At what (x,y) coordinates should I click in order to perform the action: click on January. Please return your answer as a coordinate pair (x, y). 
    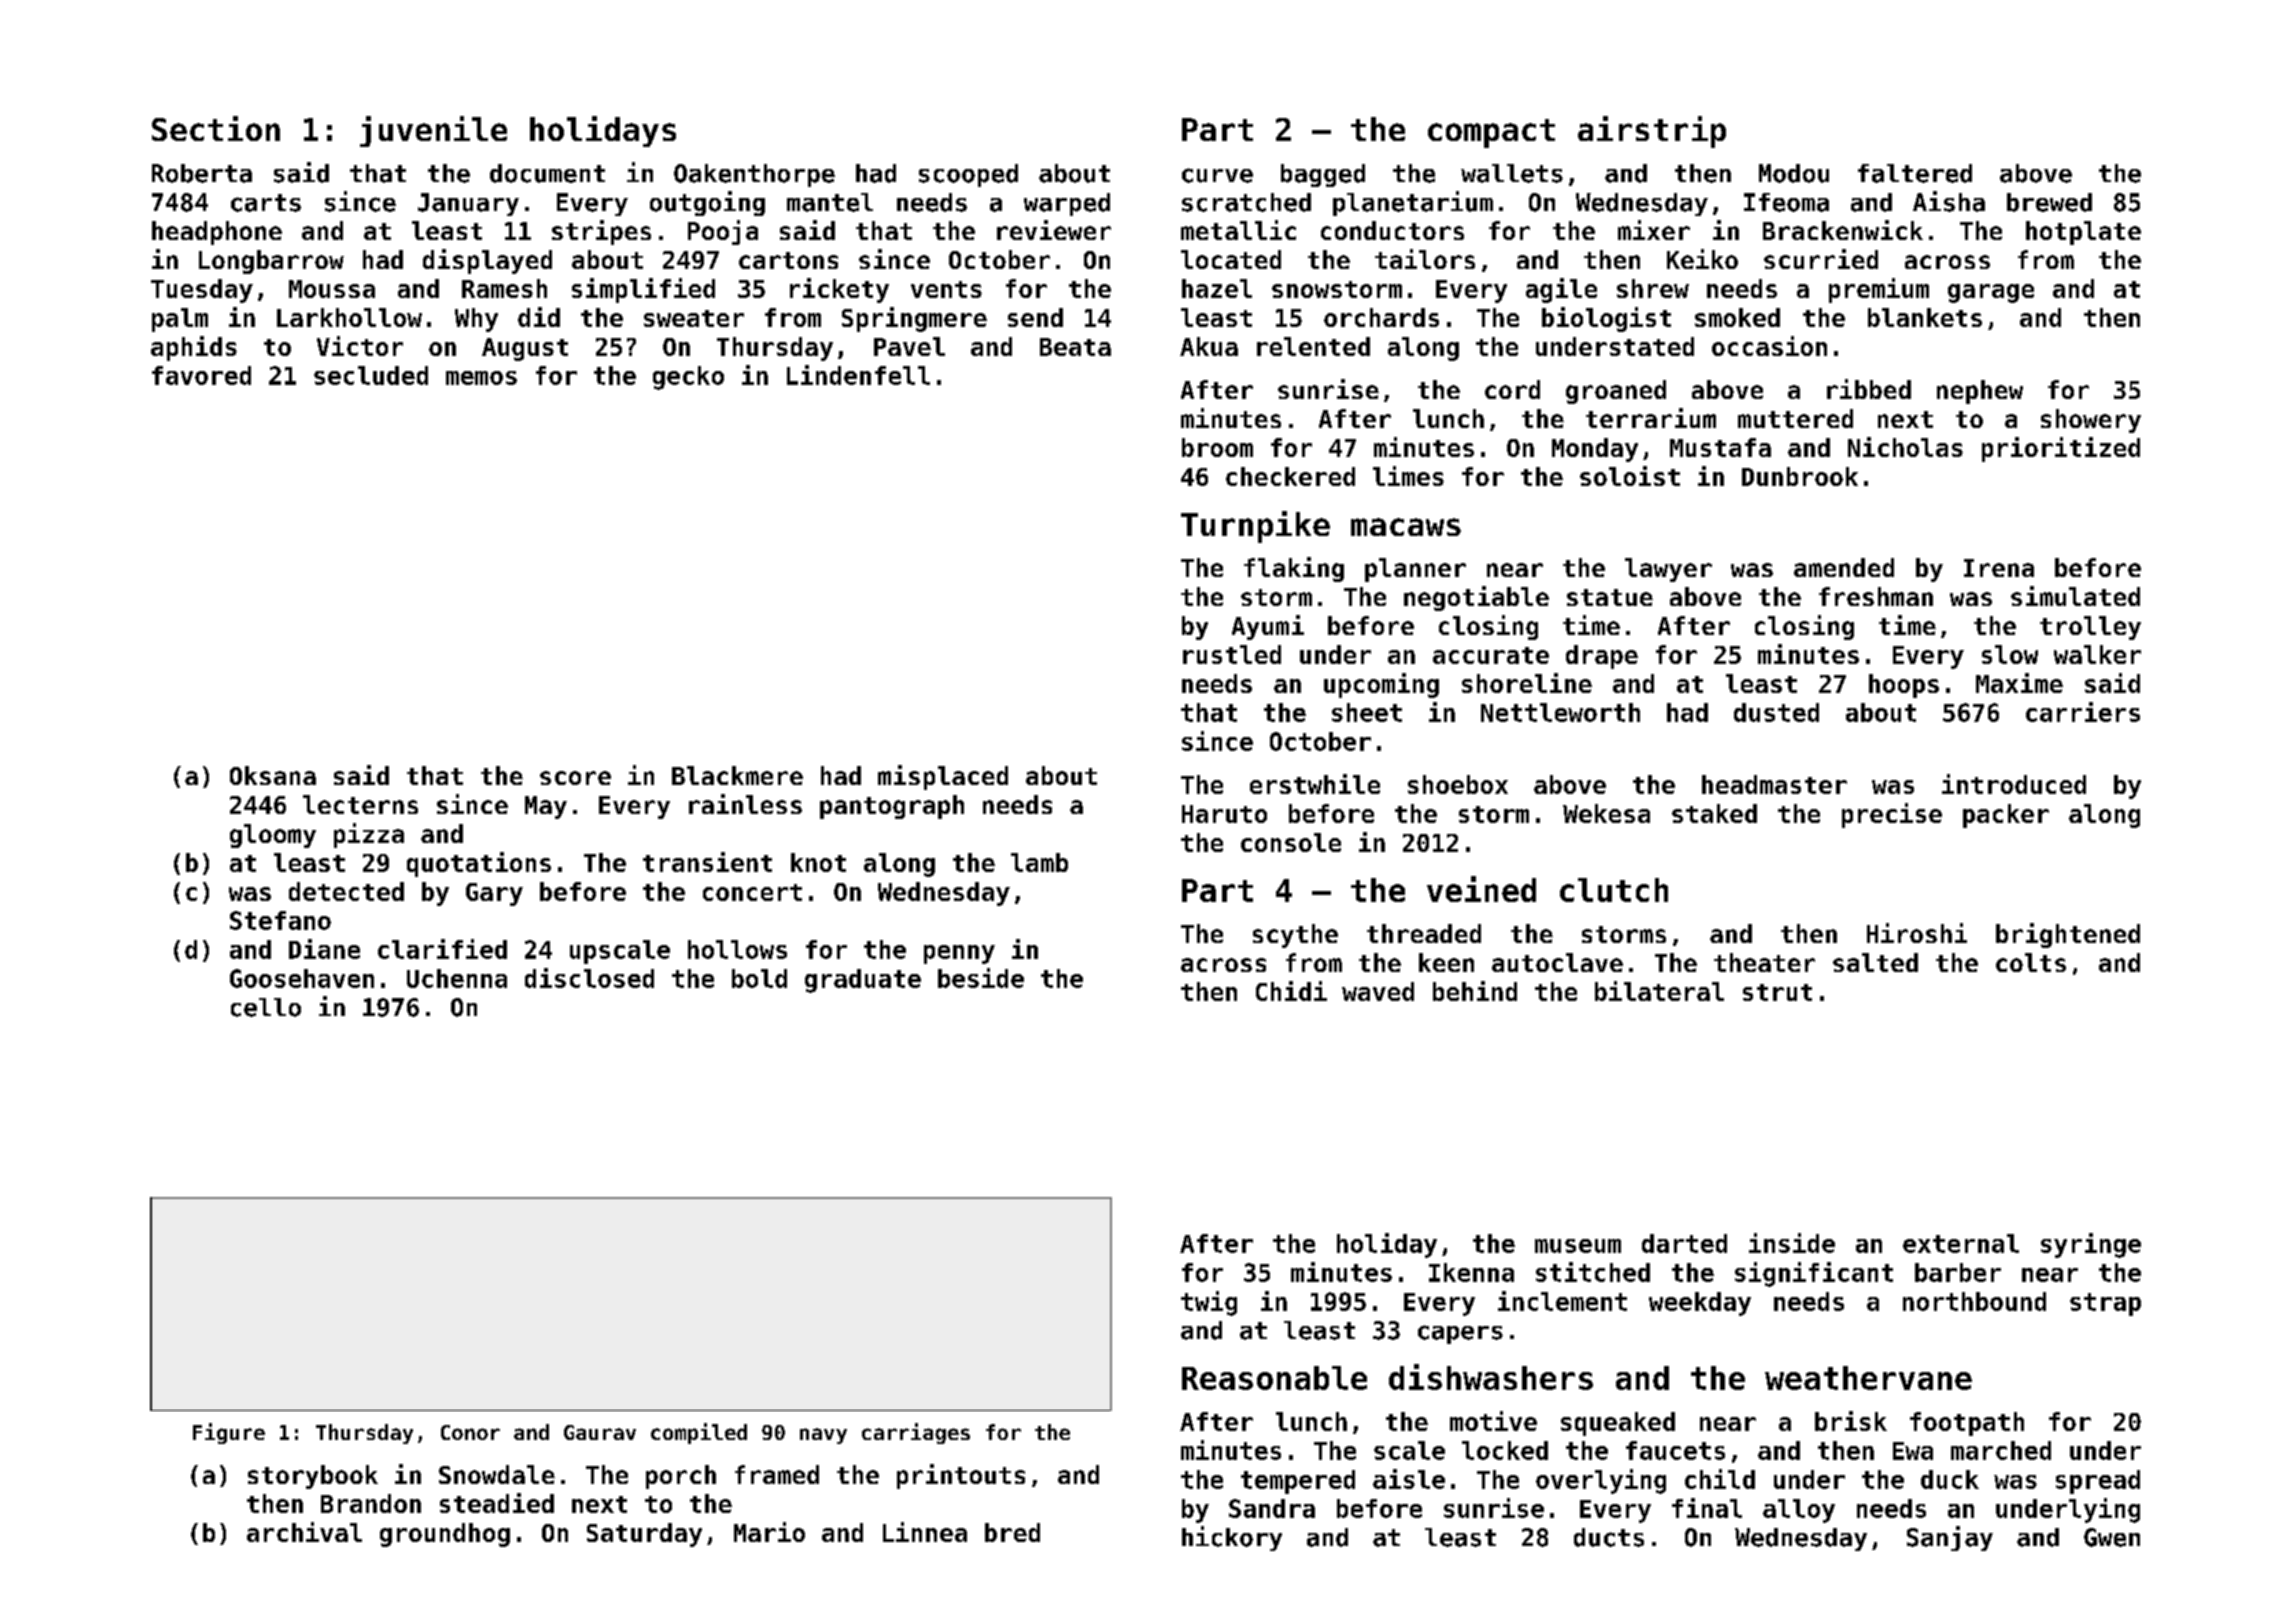
    Looking at the image, I should click on (468, 204).
